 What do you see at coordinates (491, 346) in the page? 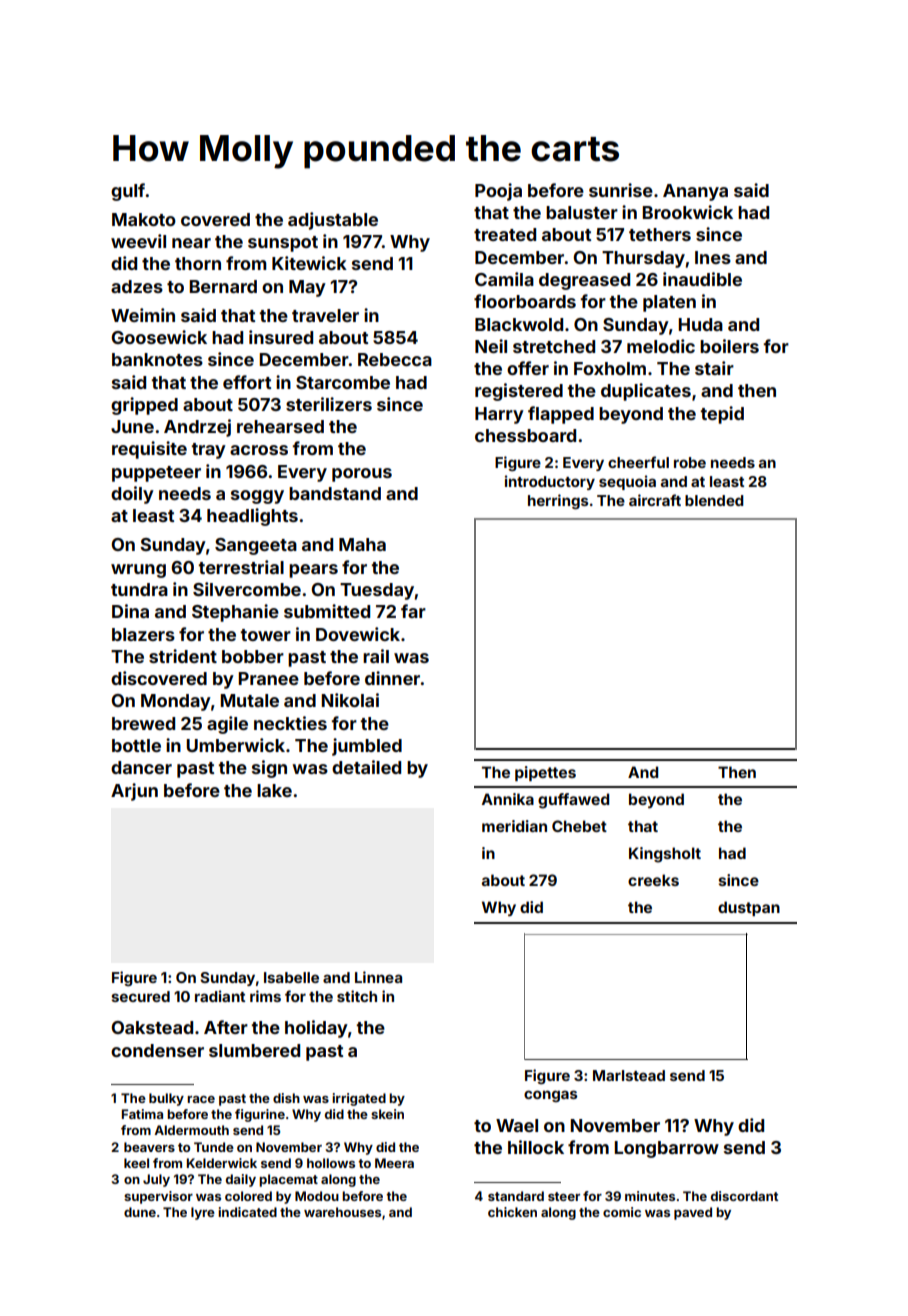
I see `Neil` at bounding box center [491, 346].
